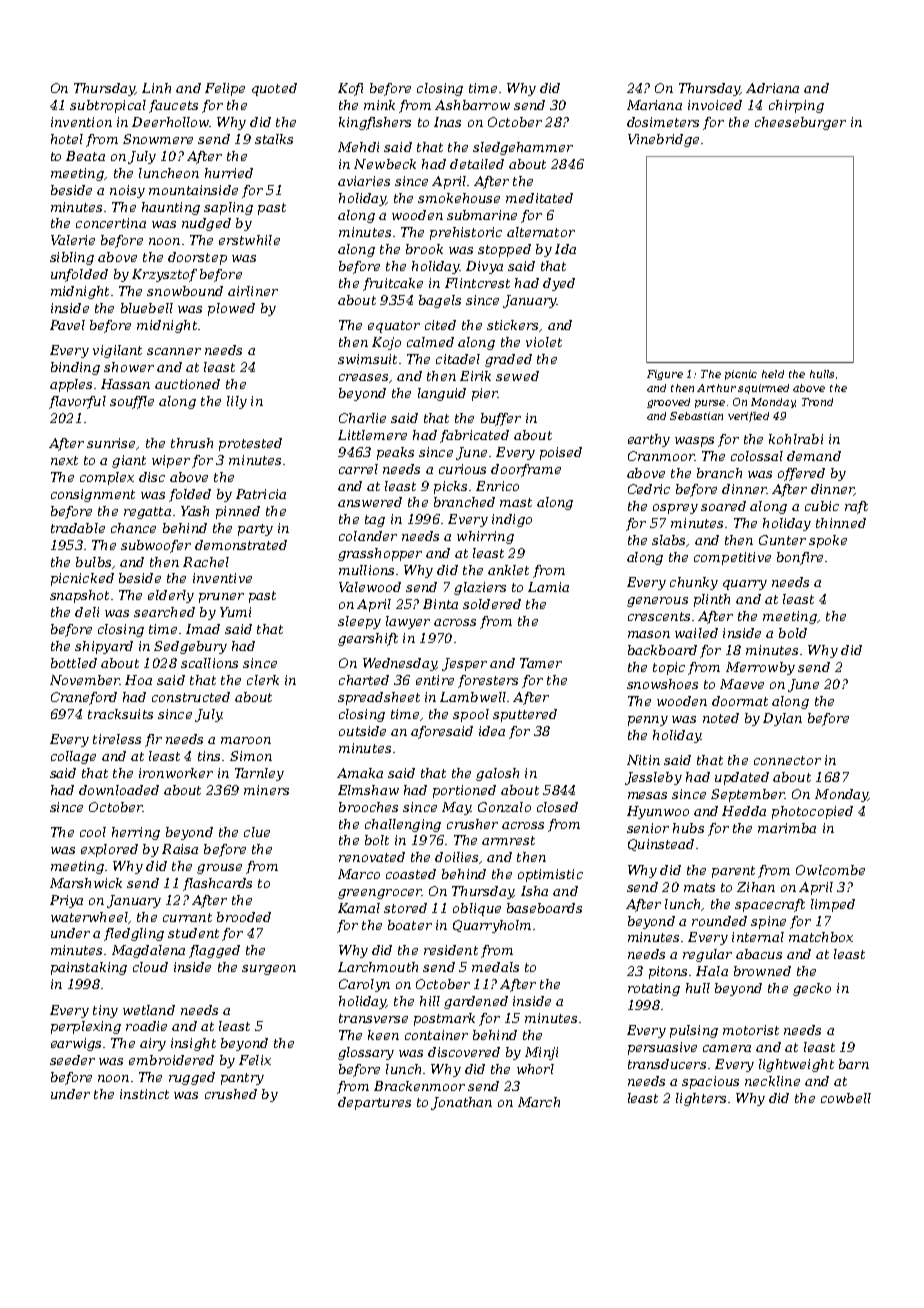  Describe the element at coordinates (492, 731) in the screenshot. I see `idea` at that location.
